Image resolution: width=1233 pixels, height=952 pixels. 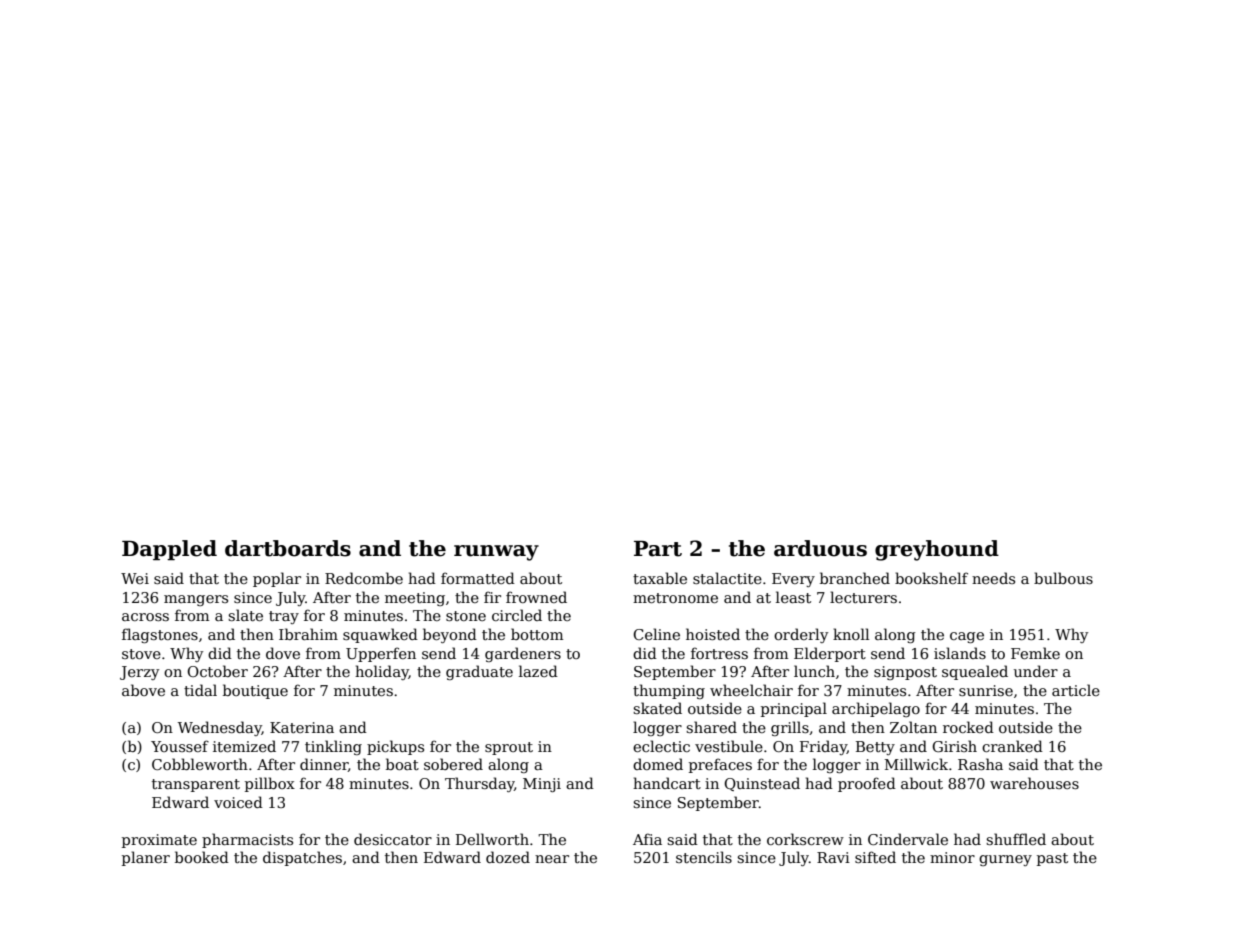 What do you see at coordinates (288, 548) in the screenshot?
I see `dartboards` at bounding box center [288, 548].
